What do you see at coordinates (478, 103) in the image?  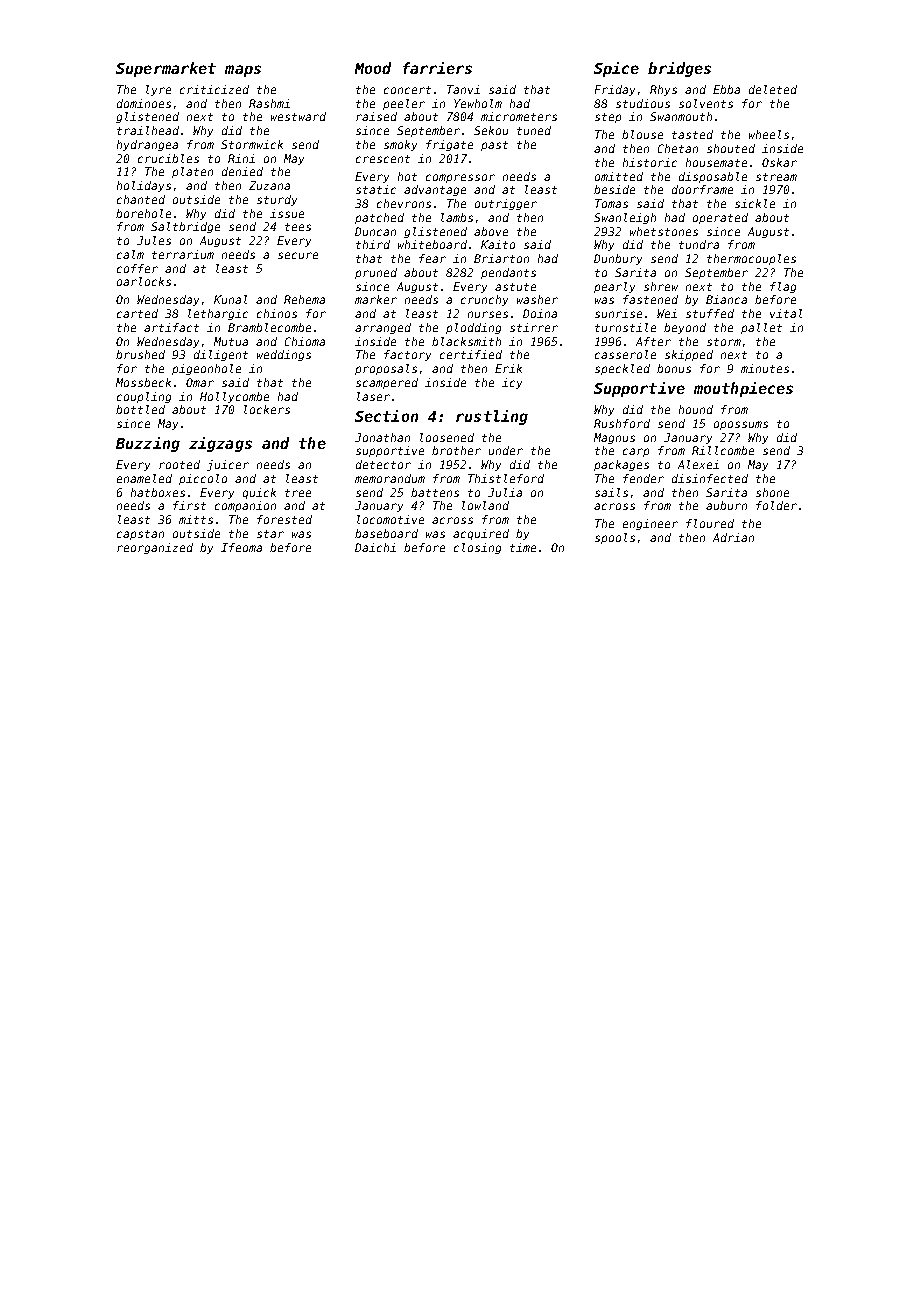 I see `Yewholm` at bounding box center [478, 103].
